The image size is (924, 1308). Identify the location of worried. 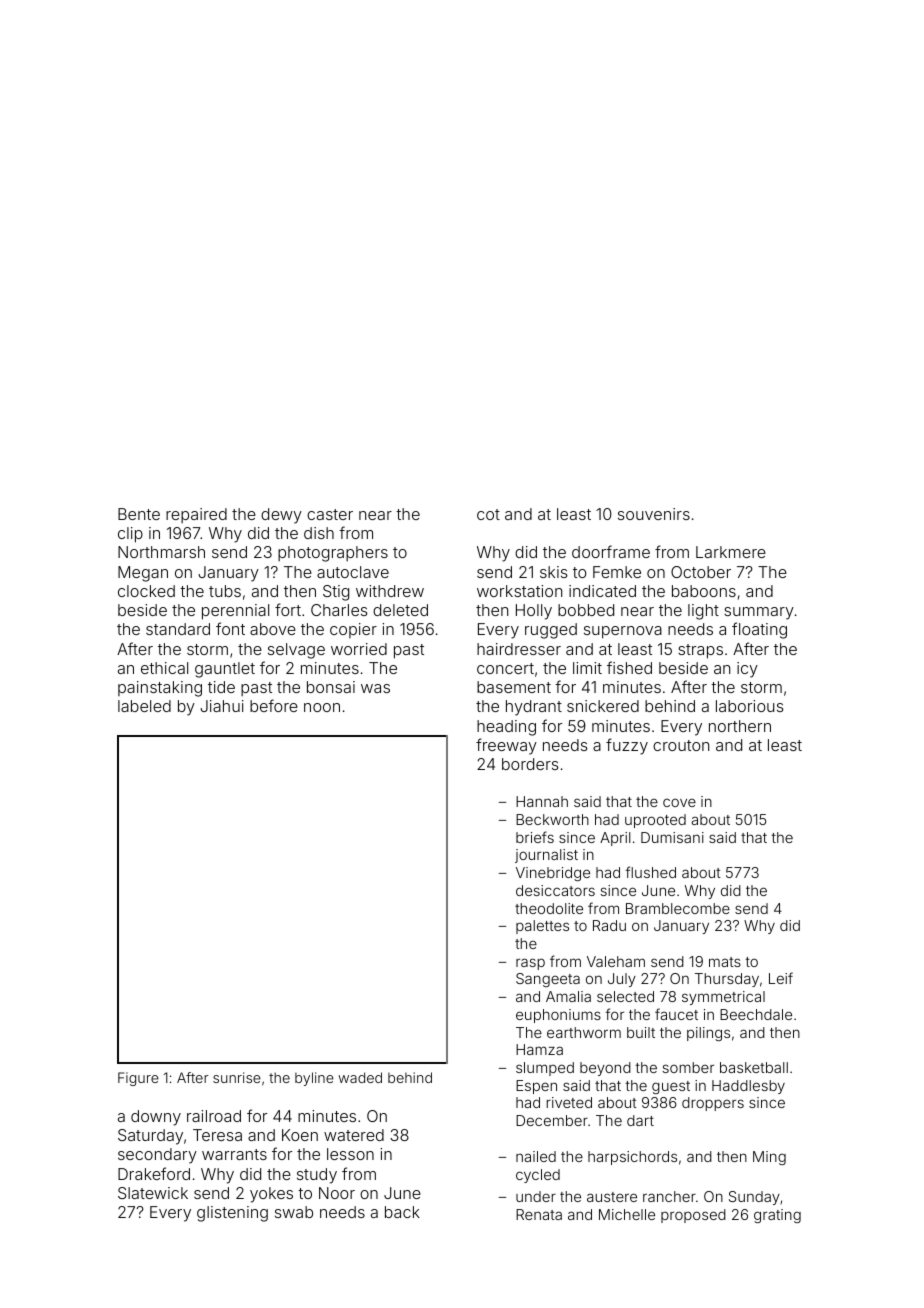
(359, 649).
